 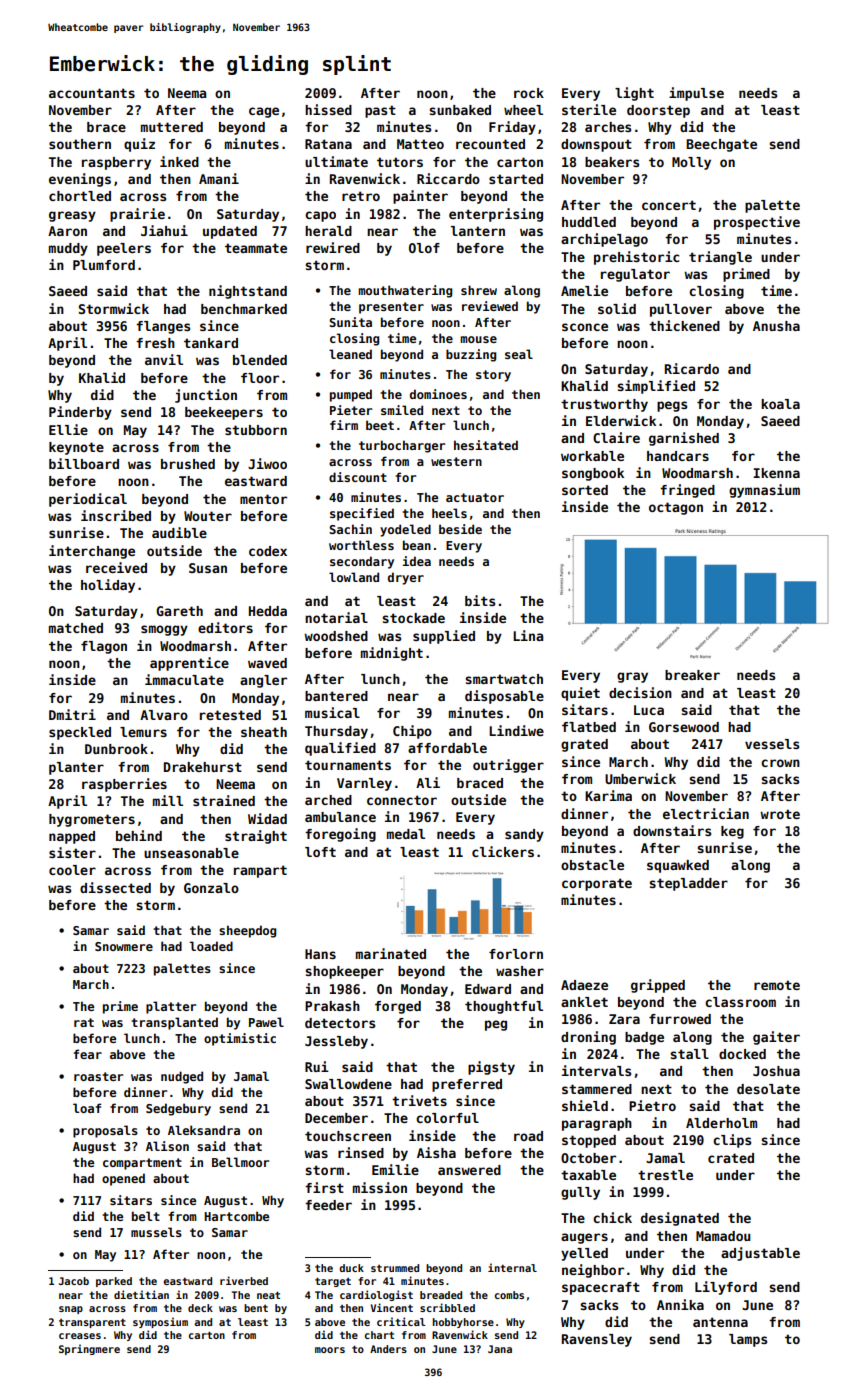 What do you see at coordinates (460, 110) in the screenshot?
I see `sunbaked` at bounding box center [460, 110].
